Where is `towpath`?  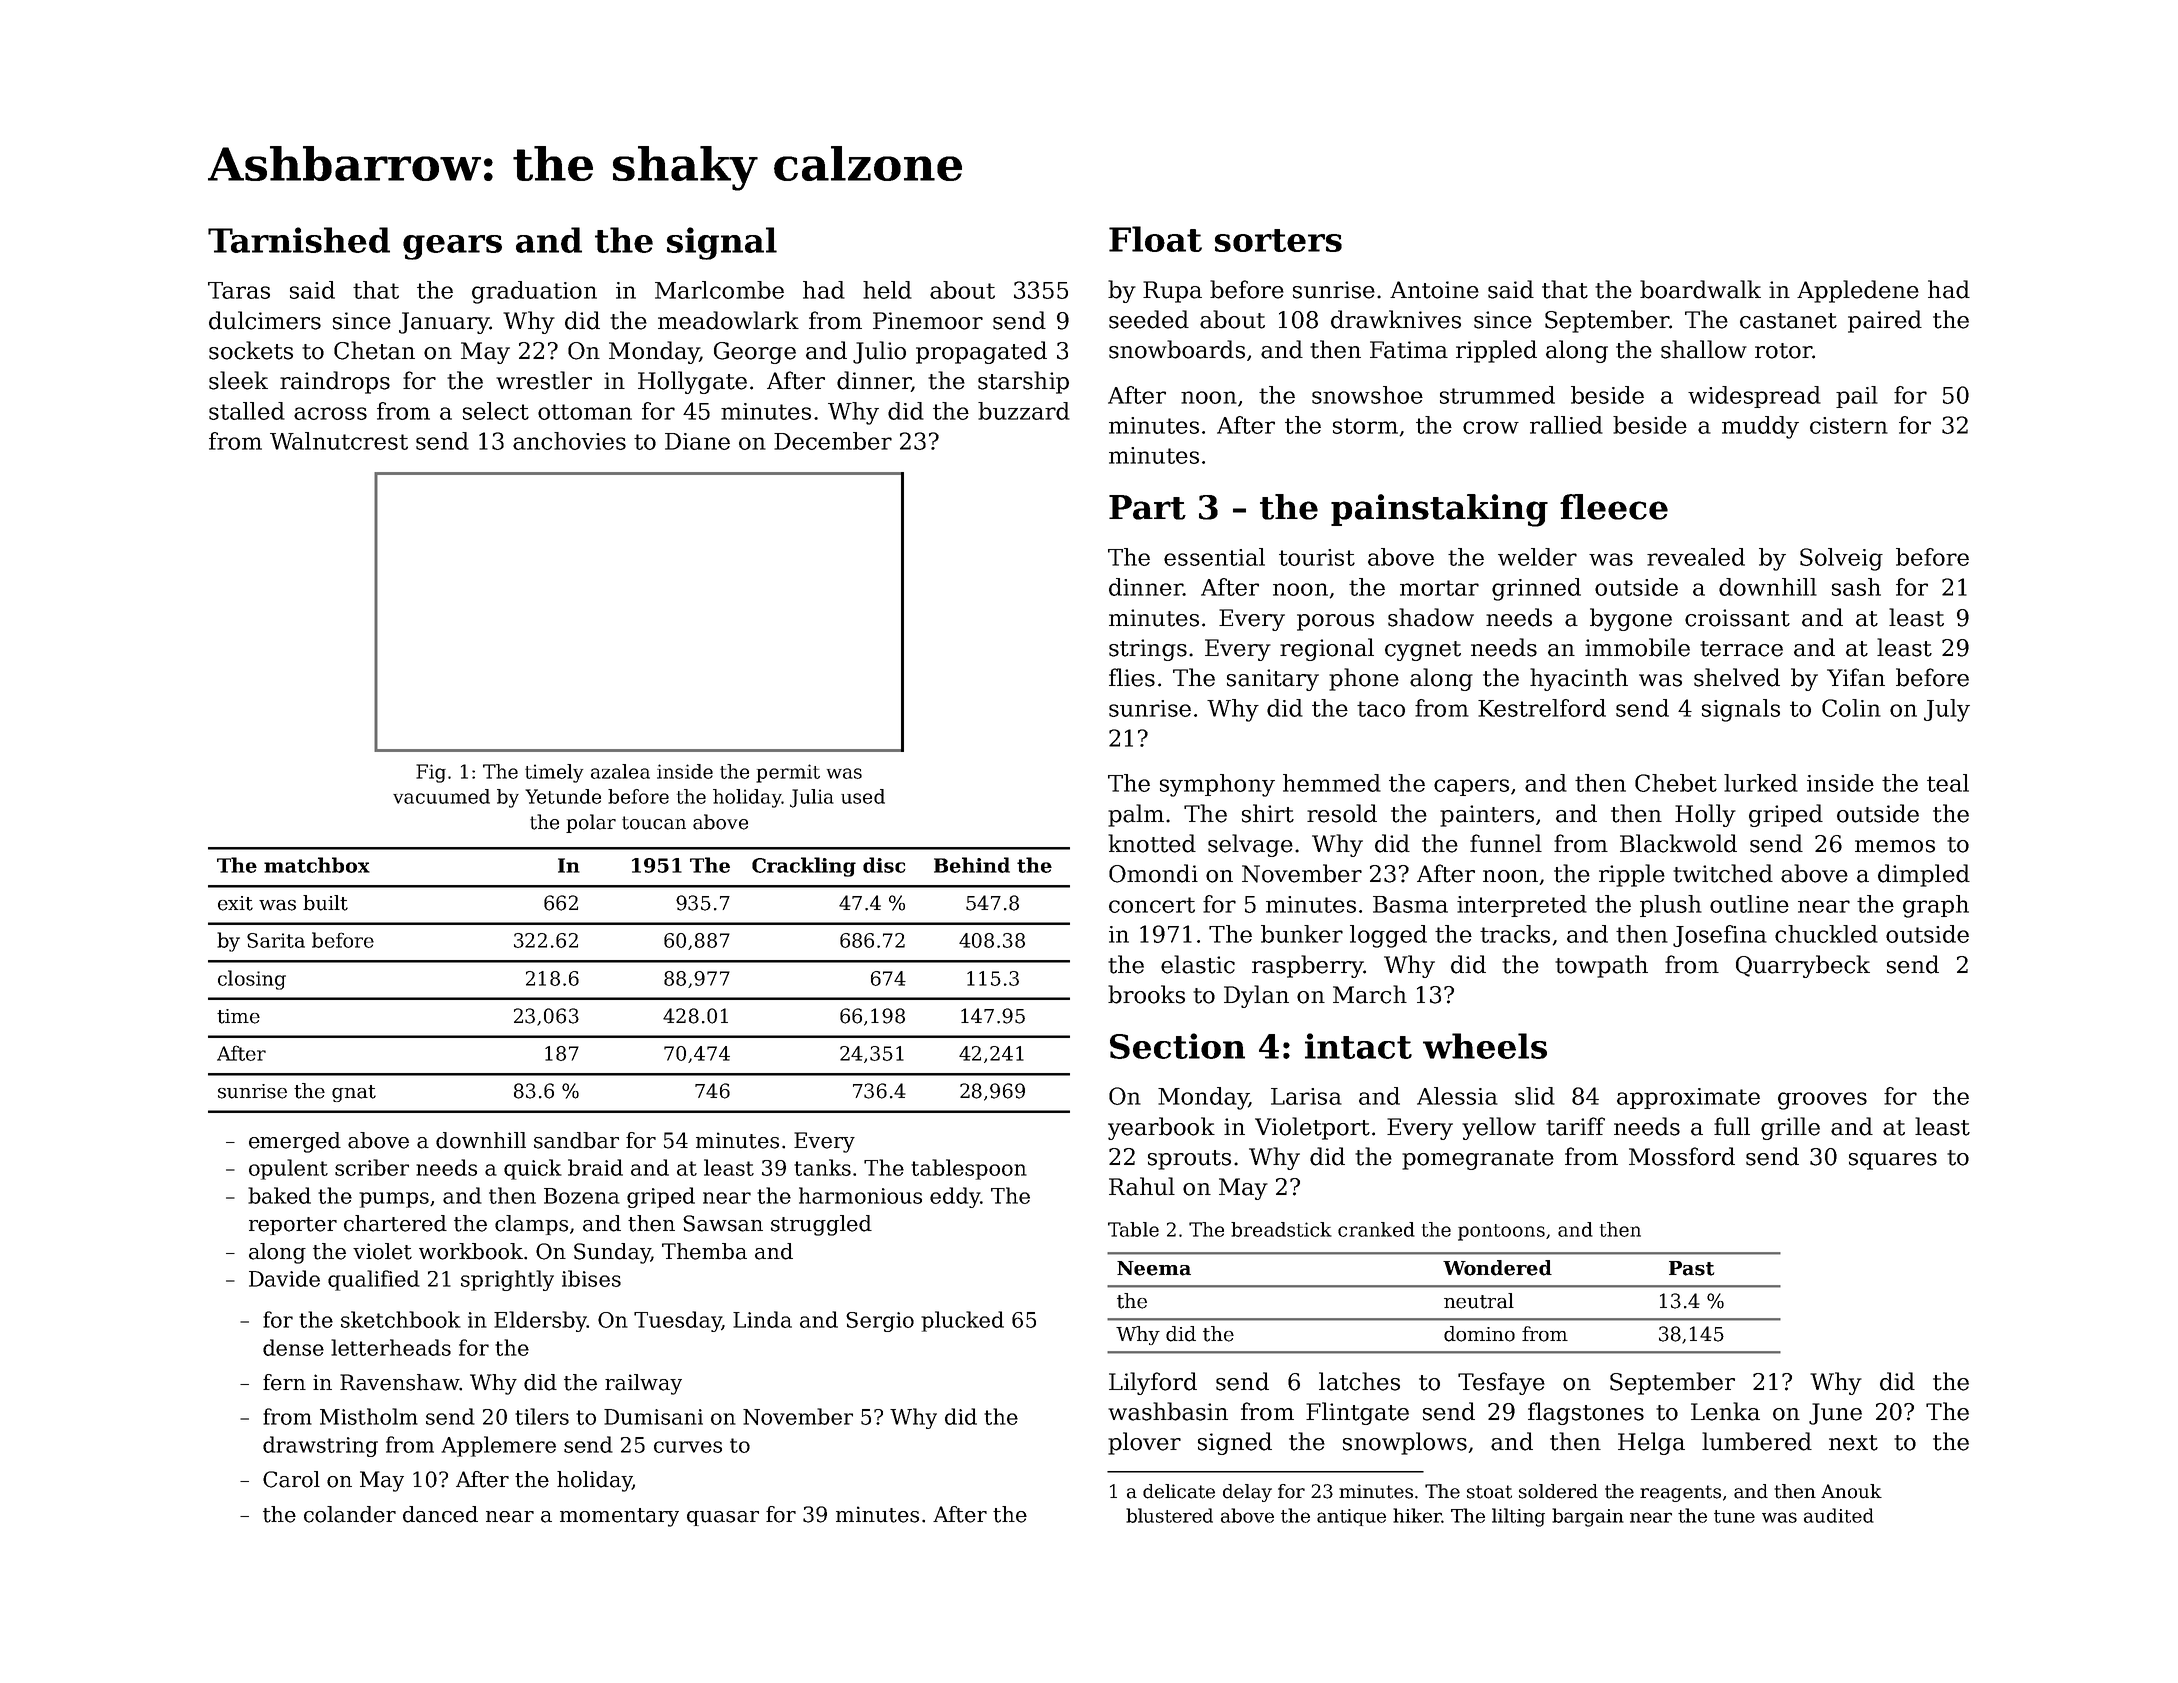 towpath is located at coordinates (1601, 966).
